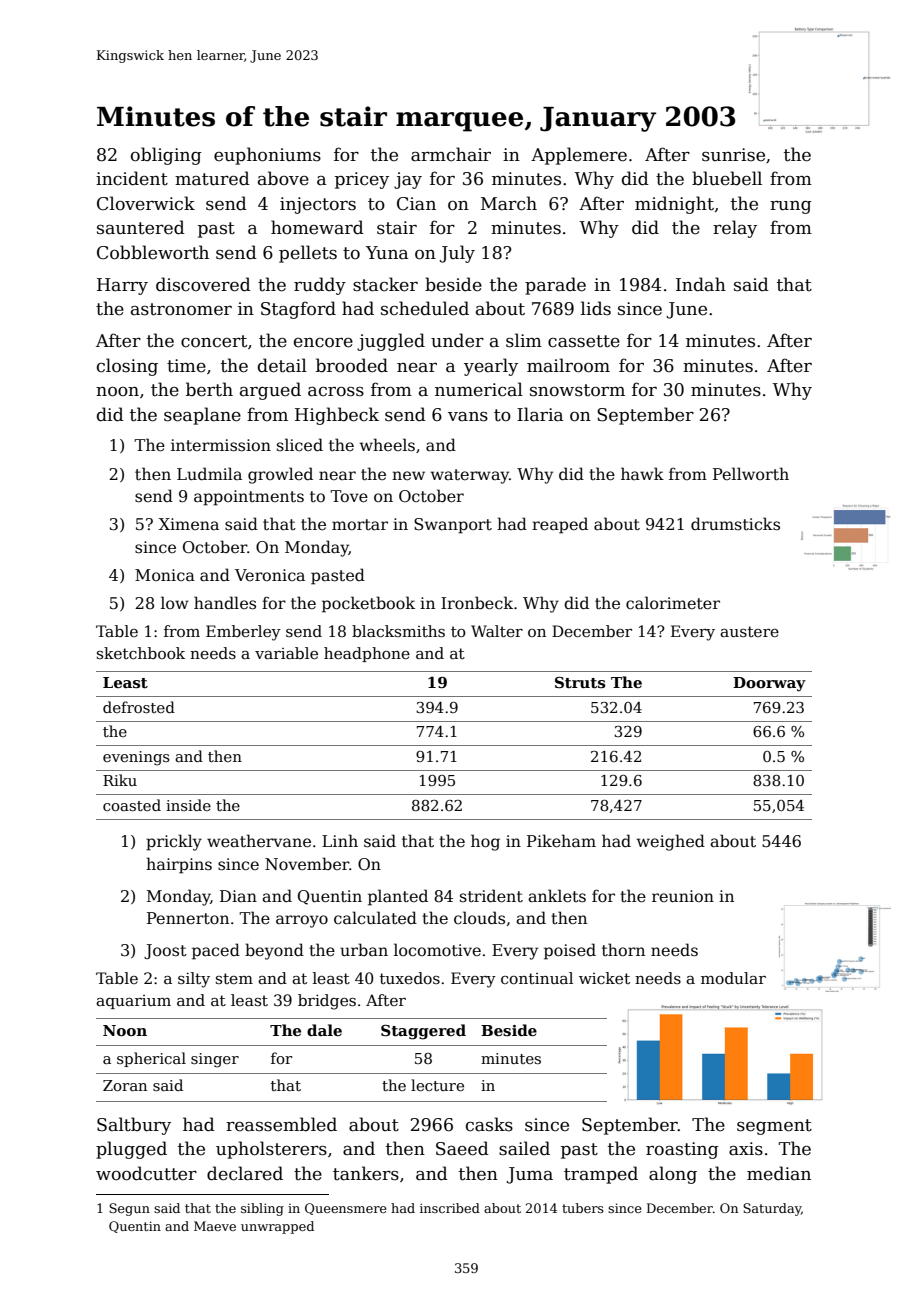  I want to click on mailroom, so click(568, 365).
